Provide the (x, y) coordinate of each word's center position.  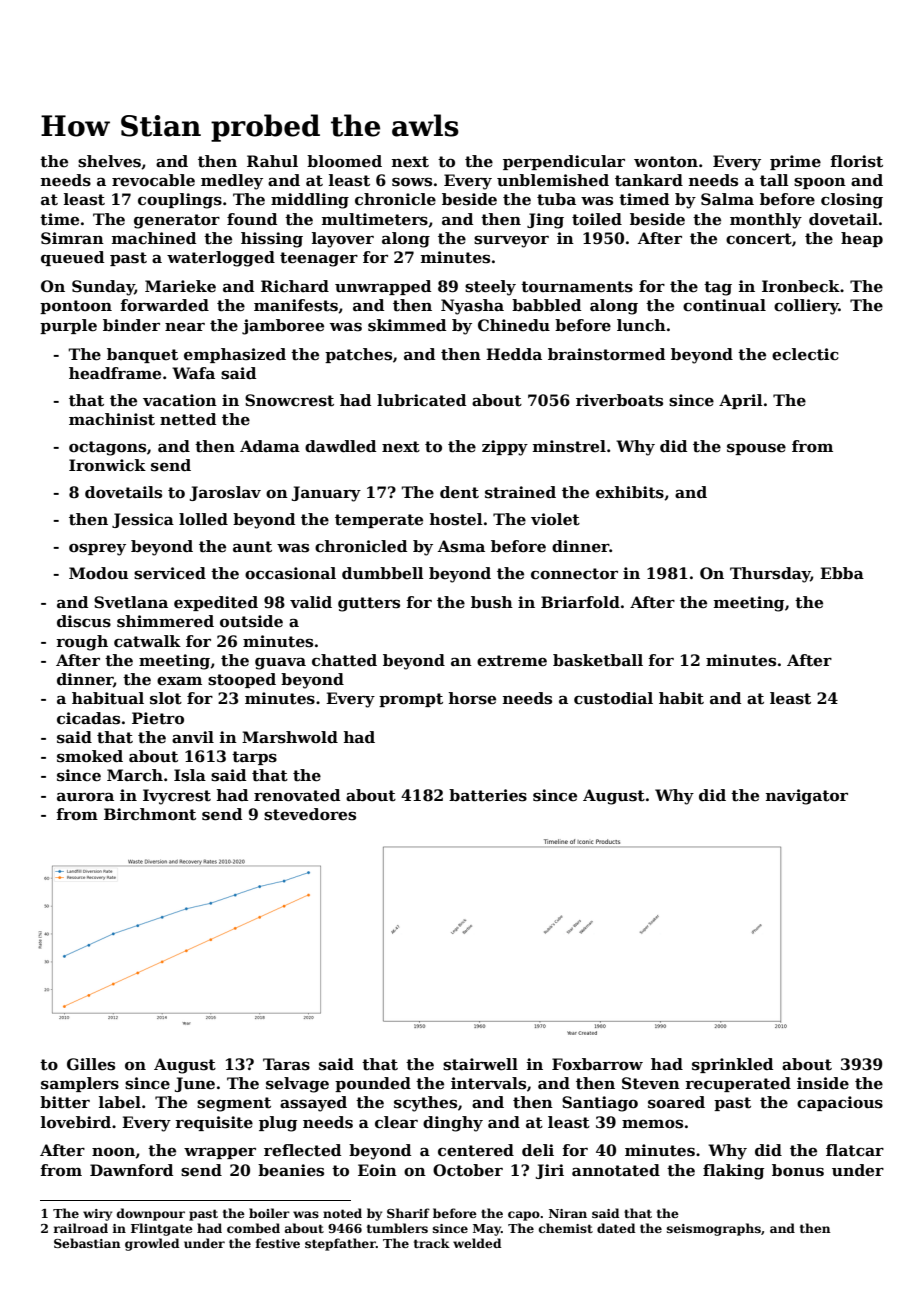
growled (152, 1244)
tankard (649, 180)
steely (490, 288)
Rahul (272, 161)
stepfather (340, 1244)
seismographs (714, 1229)
